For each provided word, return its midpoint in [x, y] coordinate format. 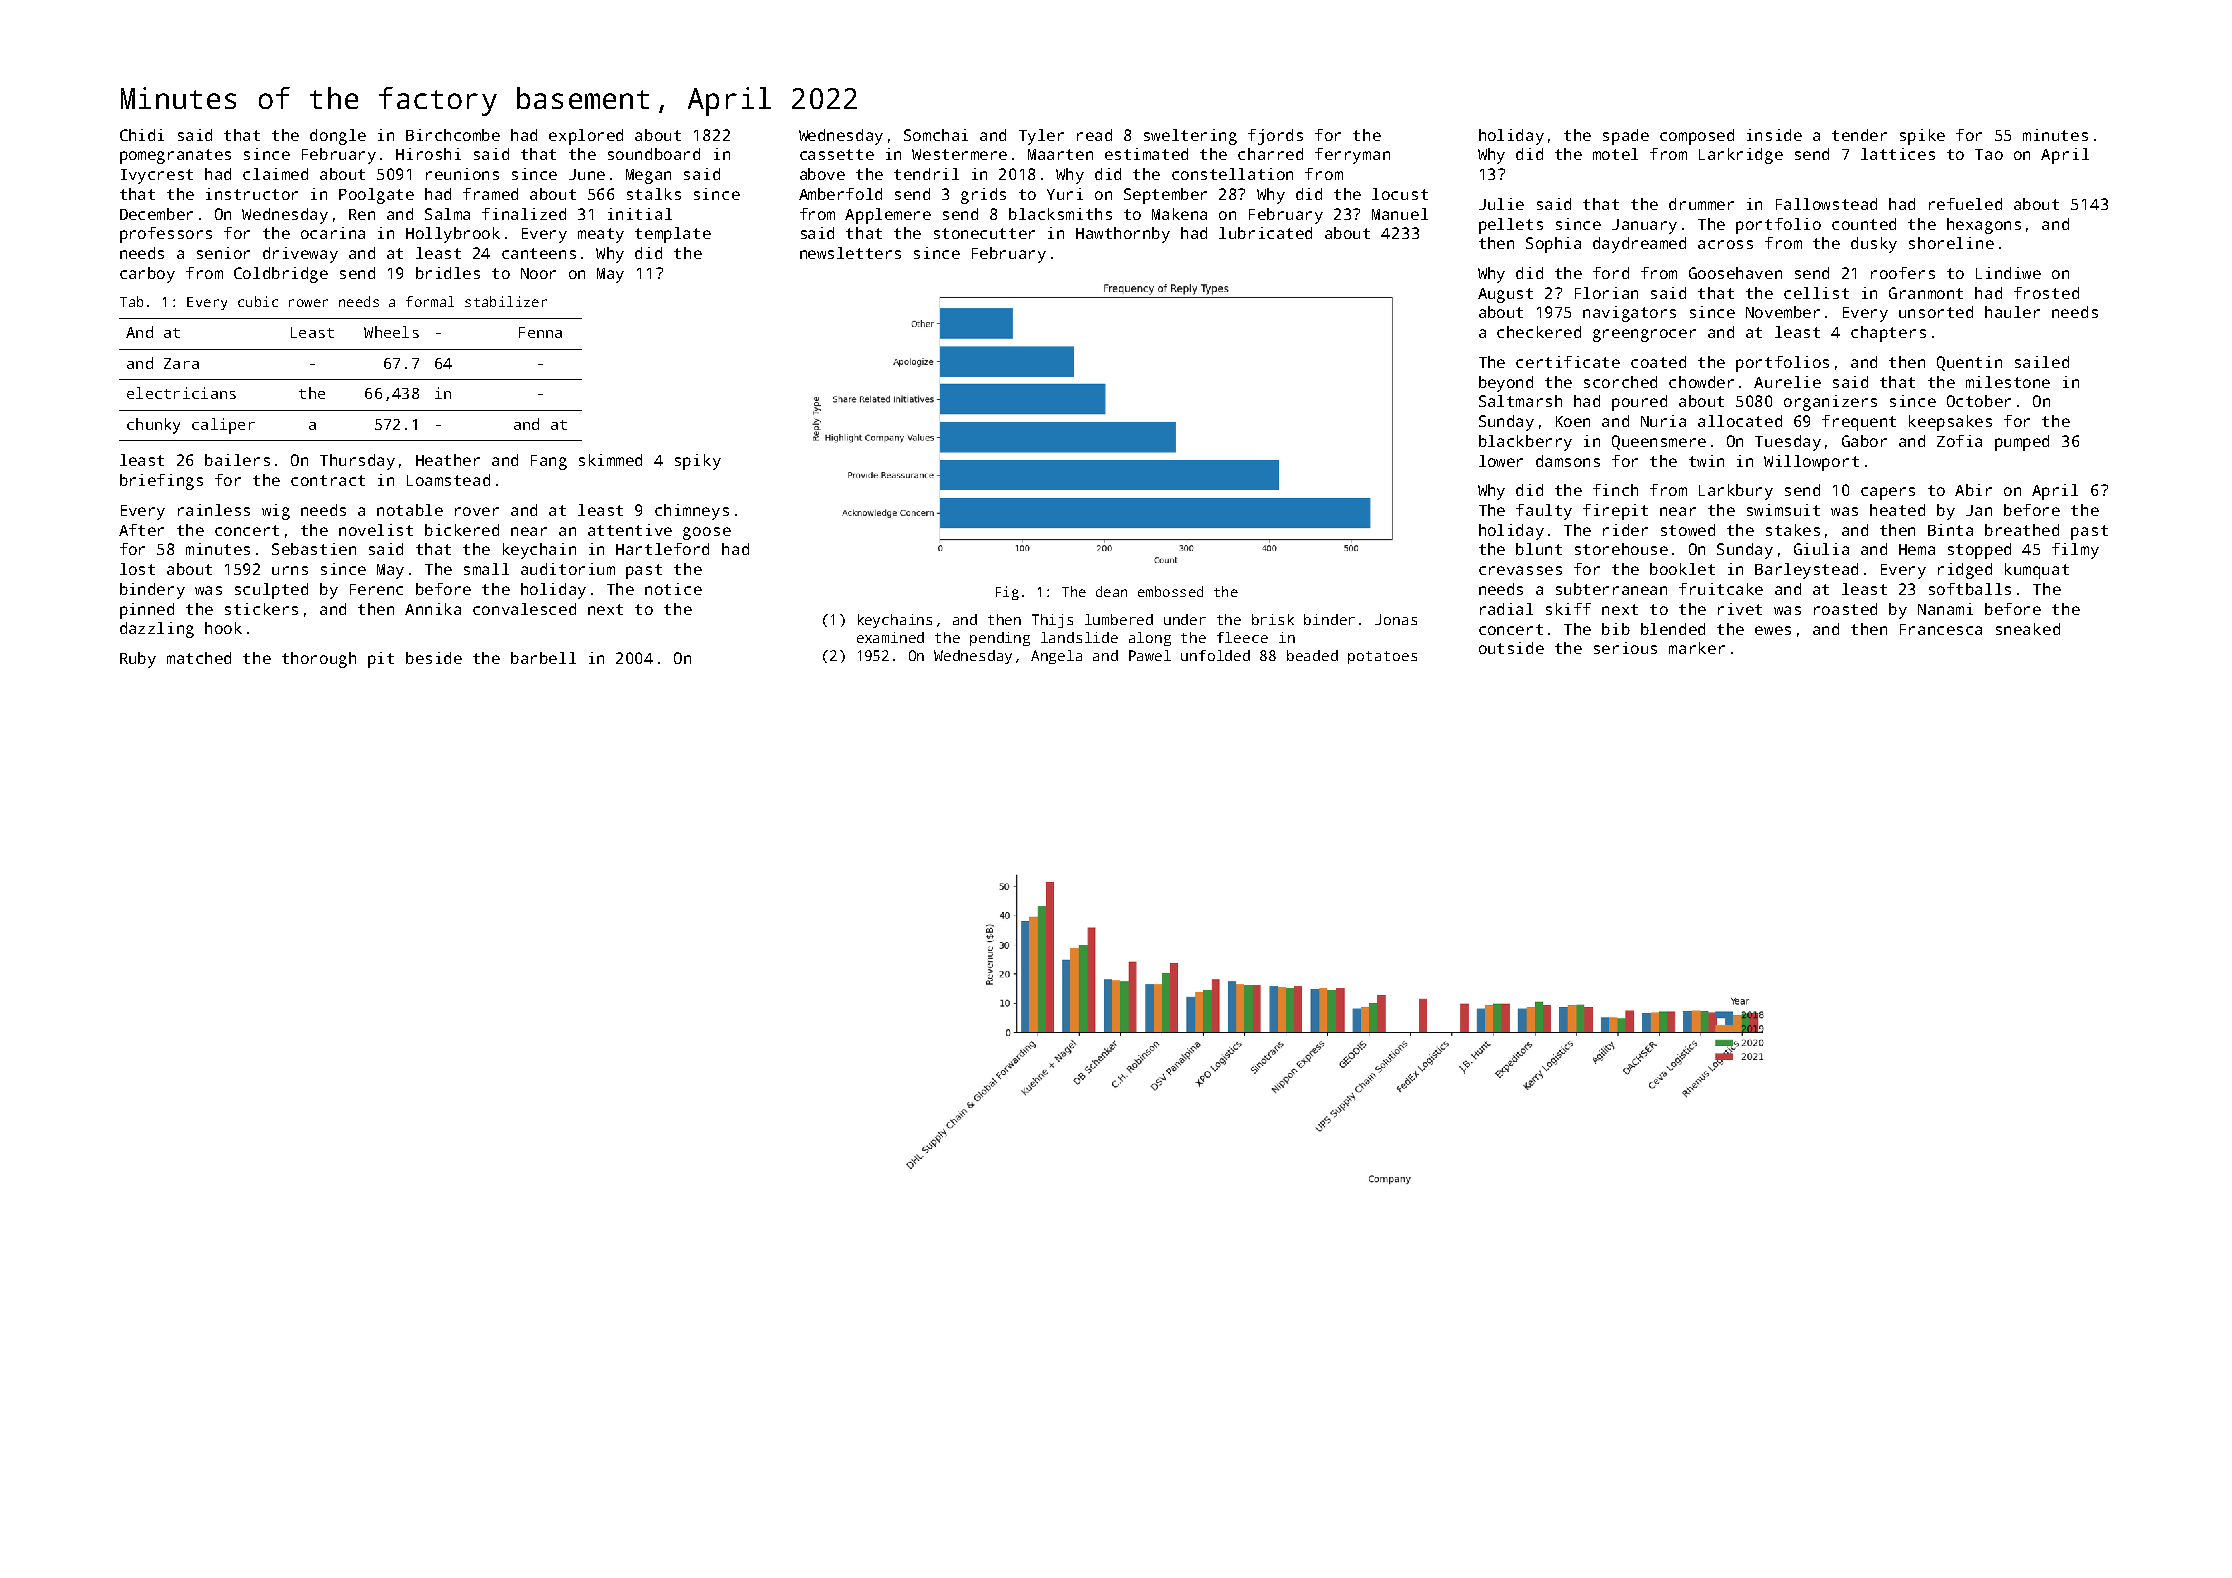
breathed [2022, 530]
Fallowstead [1826, 204]
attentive [630, 530]
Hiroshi [428, 154]
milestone [2008, 382]
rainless [214, 510]
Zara [181, 363]
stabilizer [506, 301]
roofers [1903, 273]
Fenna [540, 332]
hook [223, 628]
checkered [1539, 332]
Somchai [936, 135]
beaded [1312, 655]
